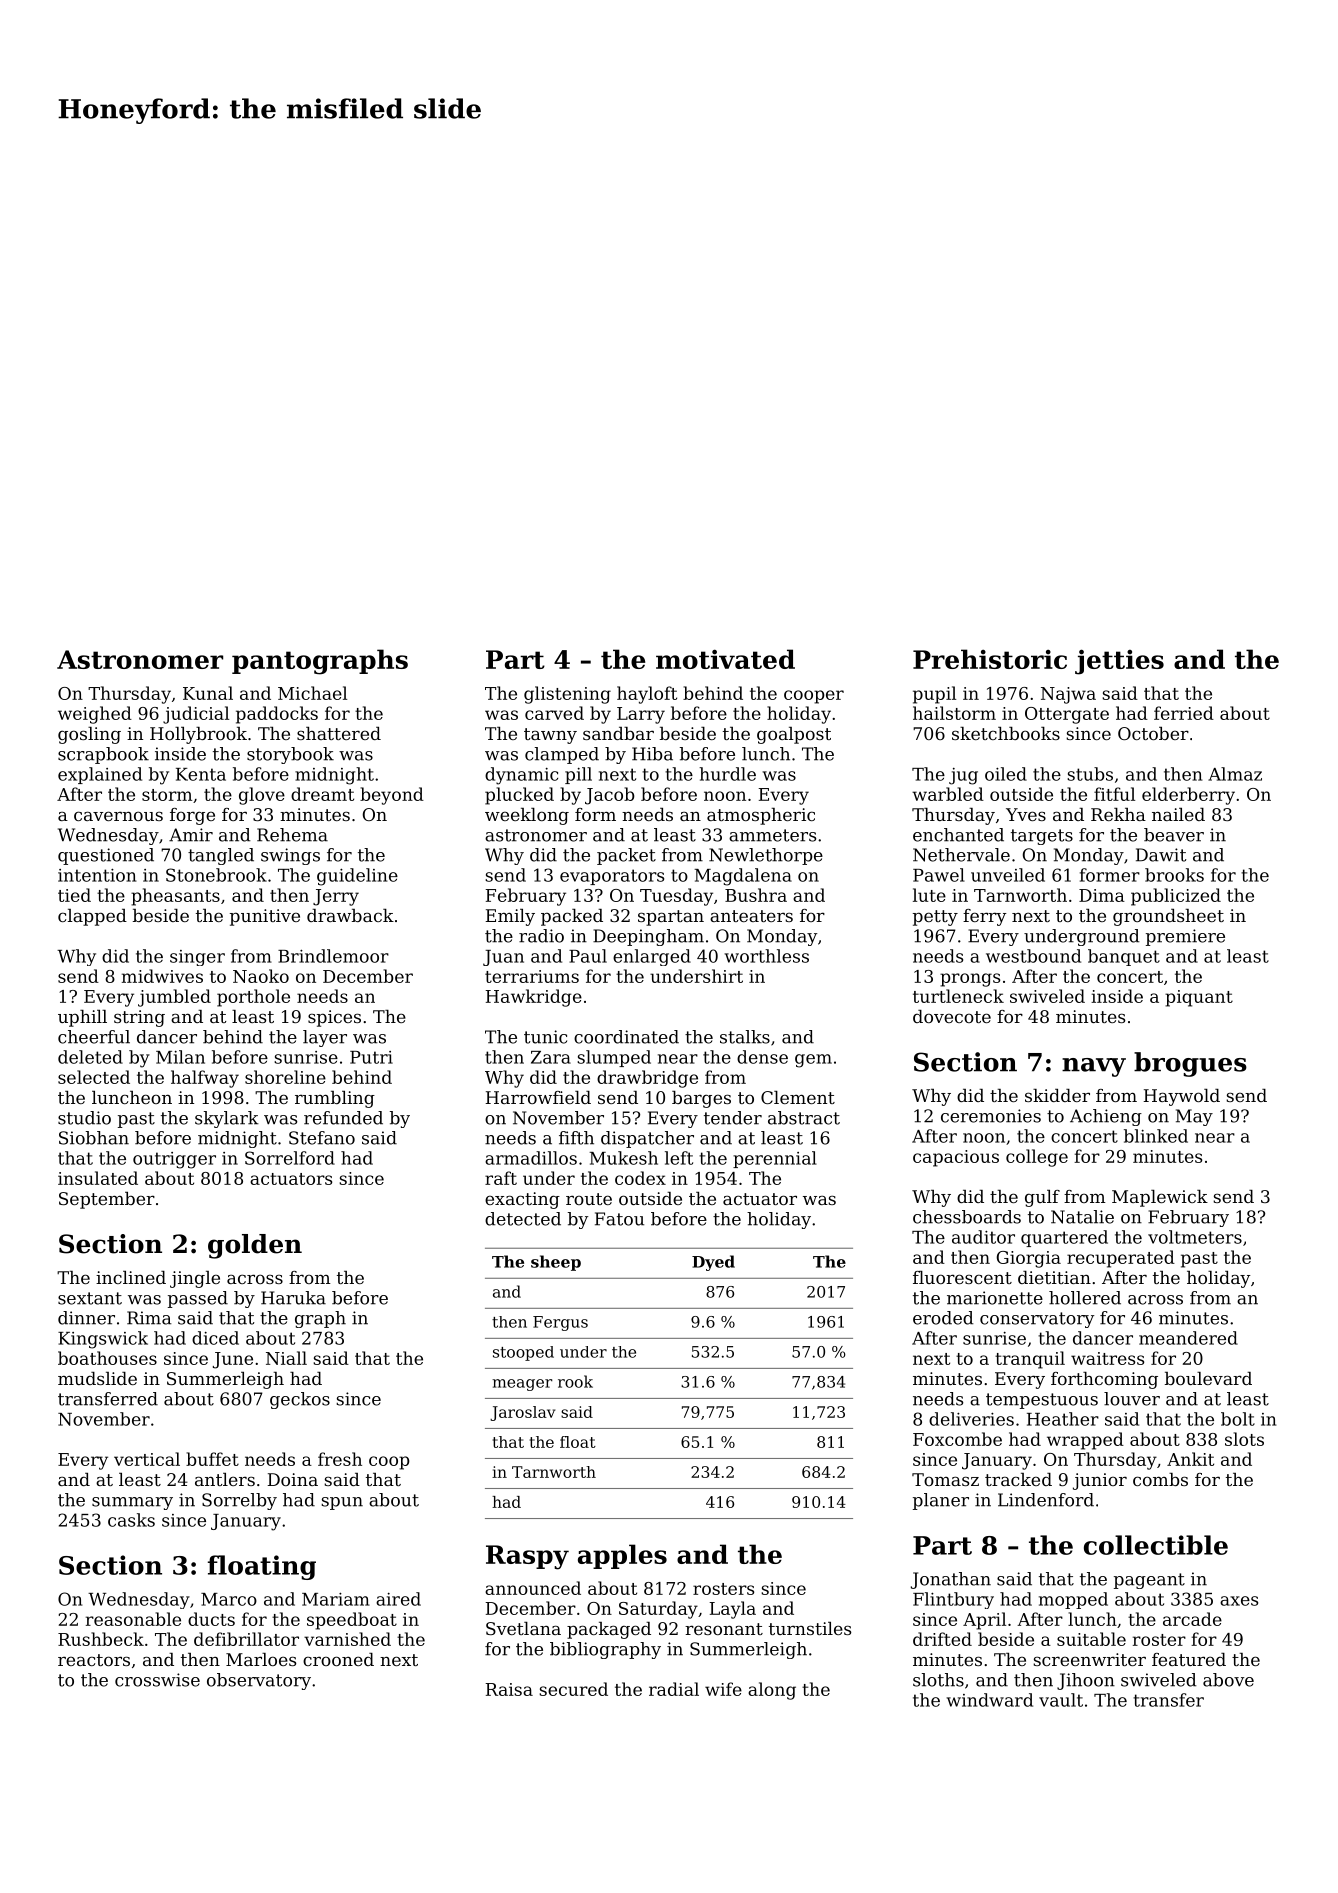 Image resolution: width=1338 pixels, height=1893 pixels. I want to click on publicized, so click(1176, 897).
